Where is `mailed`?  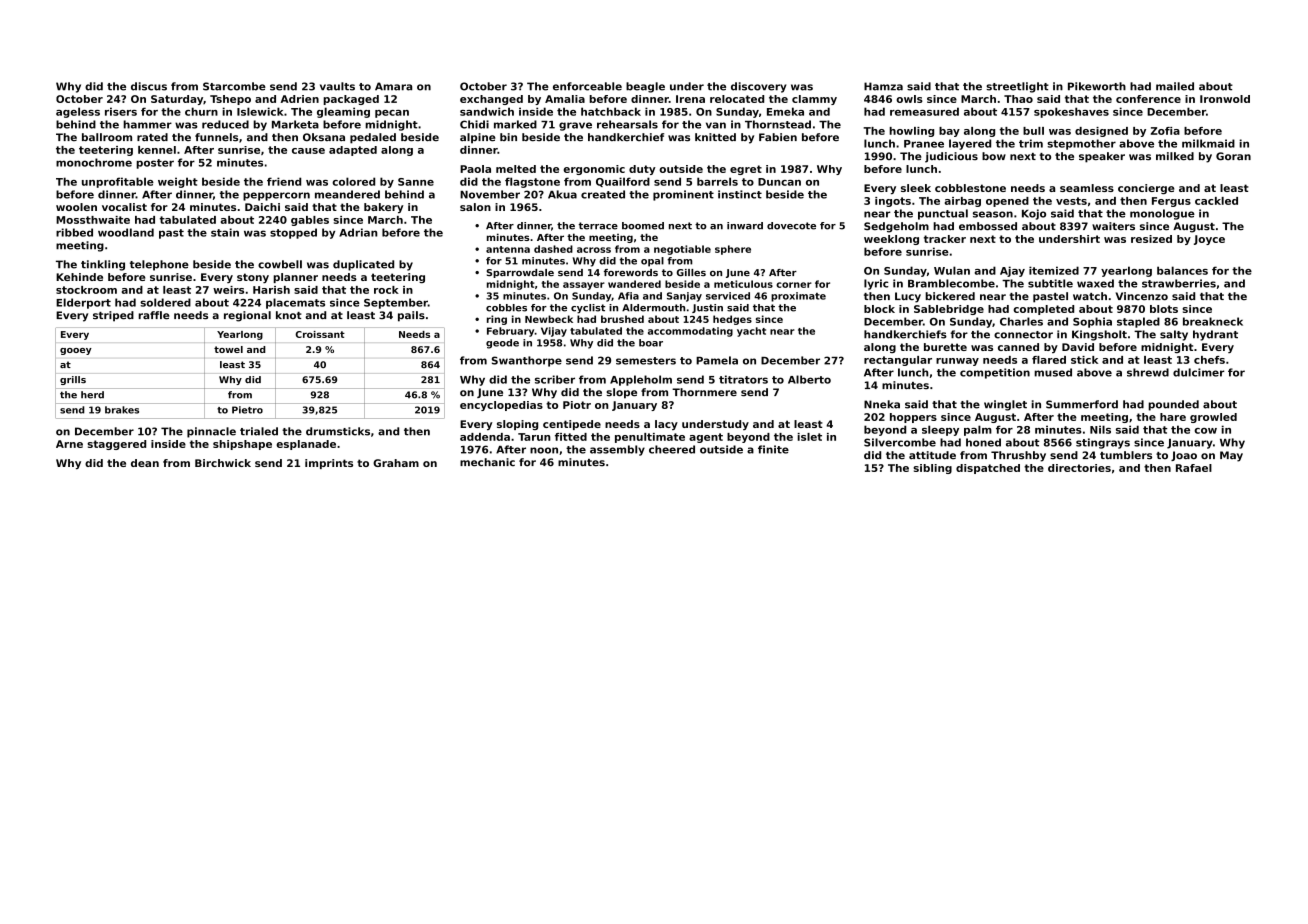
mailed is located at coordinates (1175, 86).
